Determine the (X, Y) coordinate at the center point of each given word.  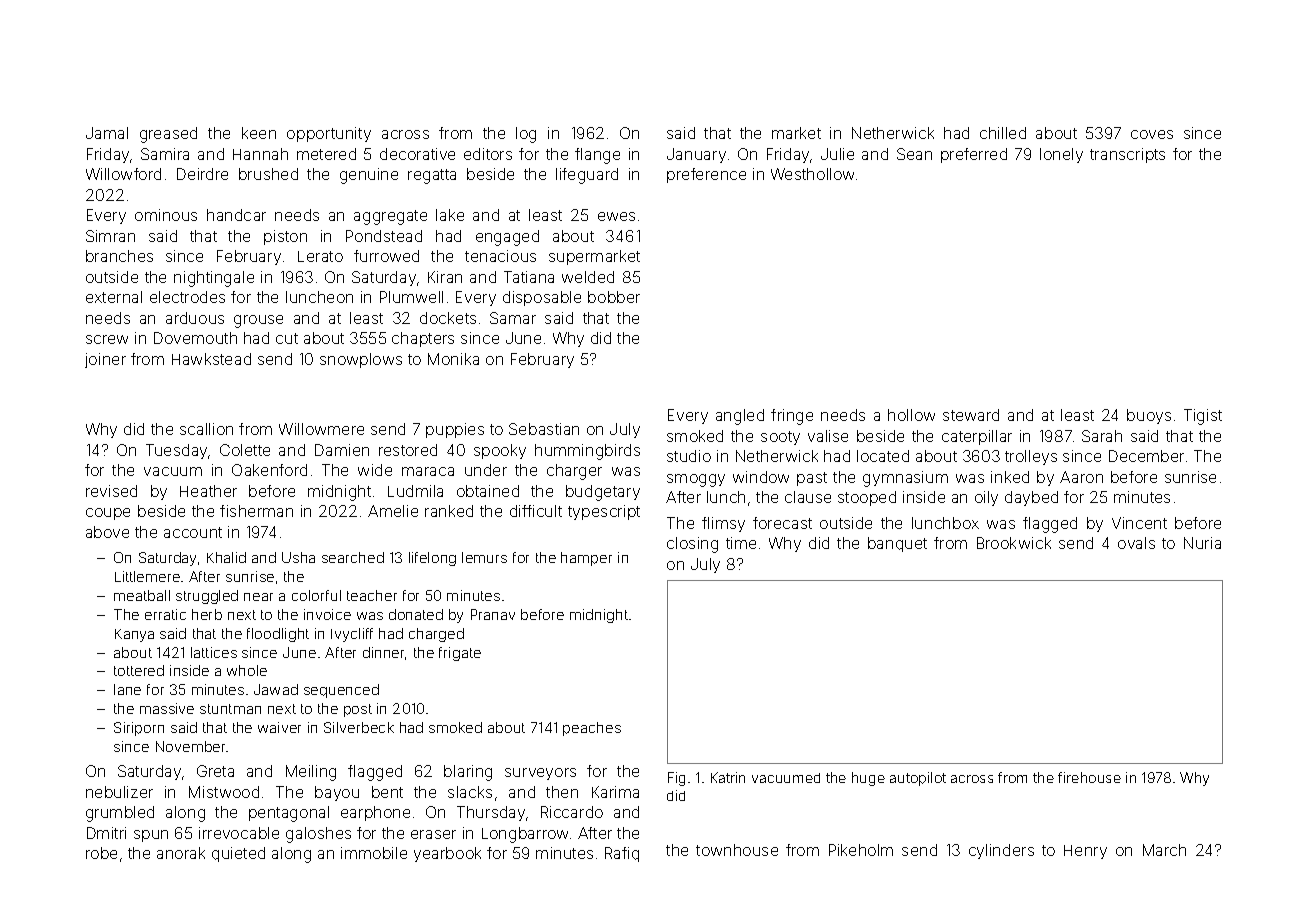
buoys (1149, 416)
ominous (166, 215)
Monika (453, 359)
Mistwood (224, 792)
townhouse (737, 850)
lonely (1061, 155)
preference (706, 175)
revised (111, 491)
